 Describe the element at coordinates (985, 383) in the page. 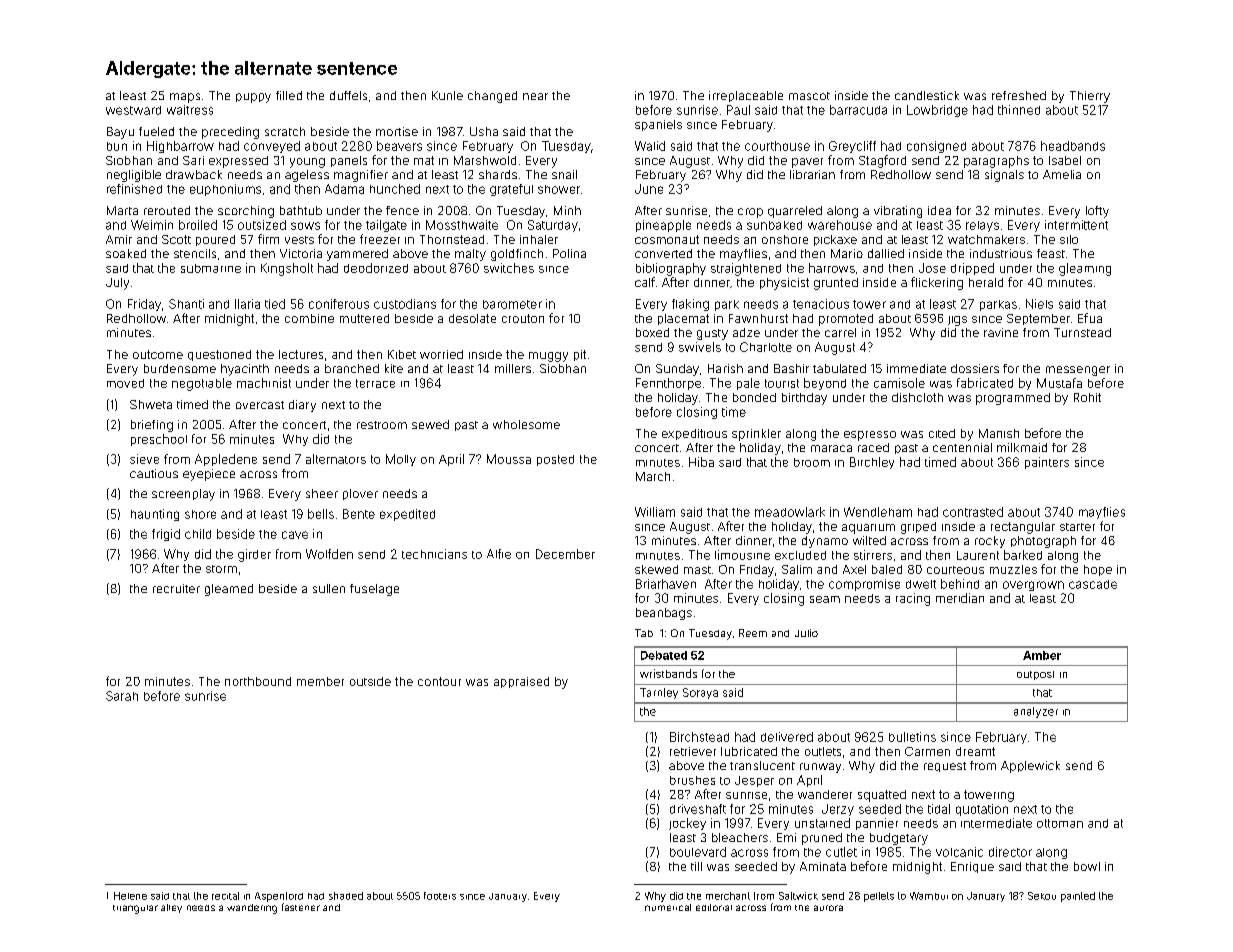

I see `fabricated` at that location.
